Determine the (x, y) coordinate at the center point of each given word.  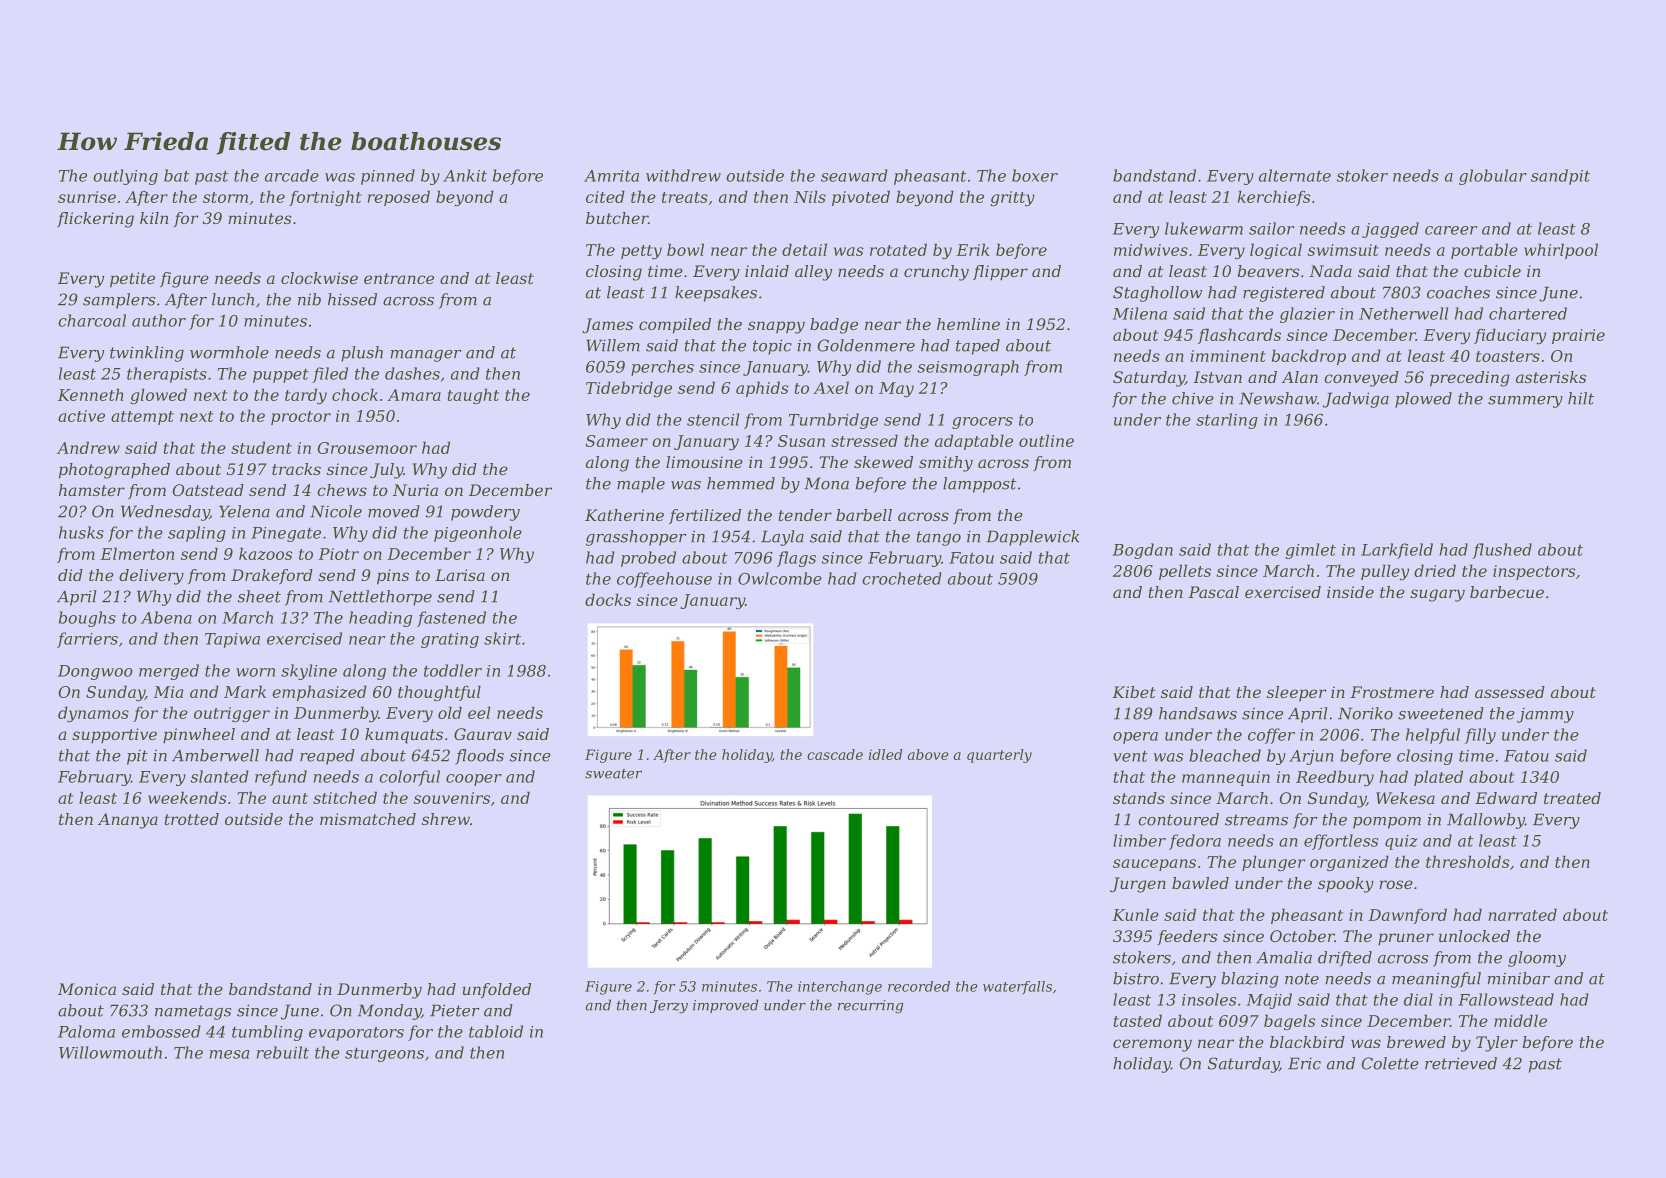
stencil (713, 419)
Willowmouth (110, 1052)
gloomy (1537, 959)
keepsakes (716, 294)
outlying (125, 177)
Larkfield (1397, 551)
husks (81, 532)
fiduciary (1510, 336)
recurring (870, 1007)
